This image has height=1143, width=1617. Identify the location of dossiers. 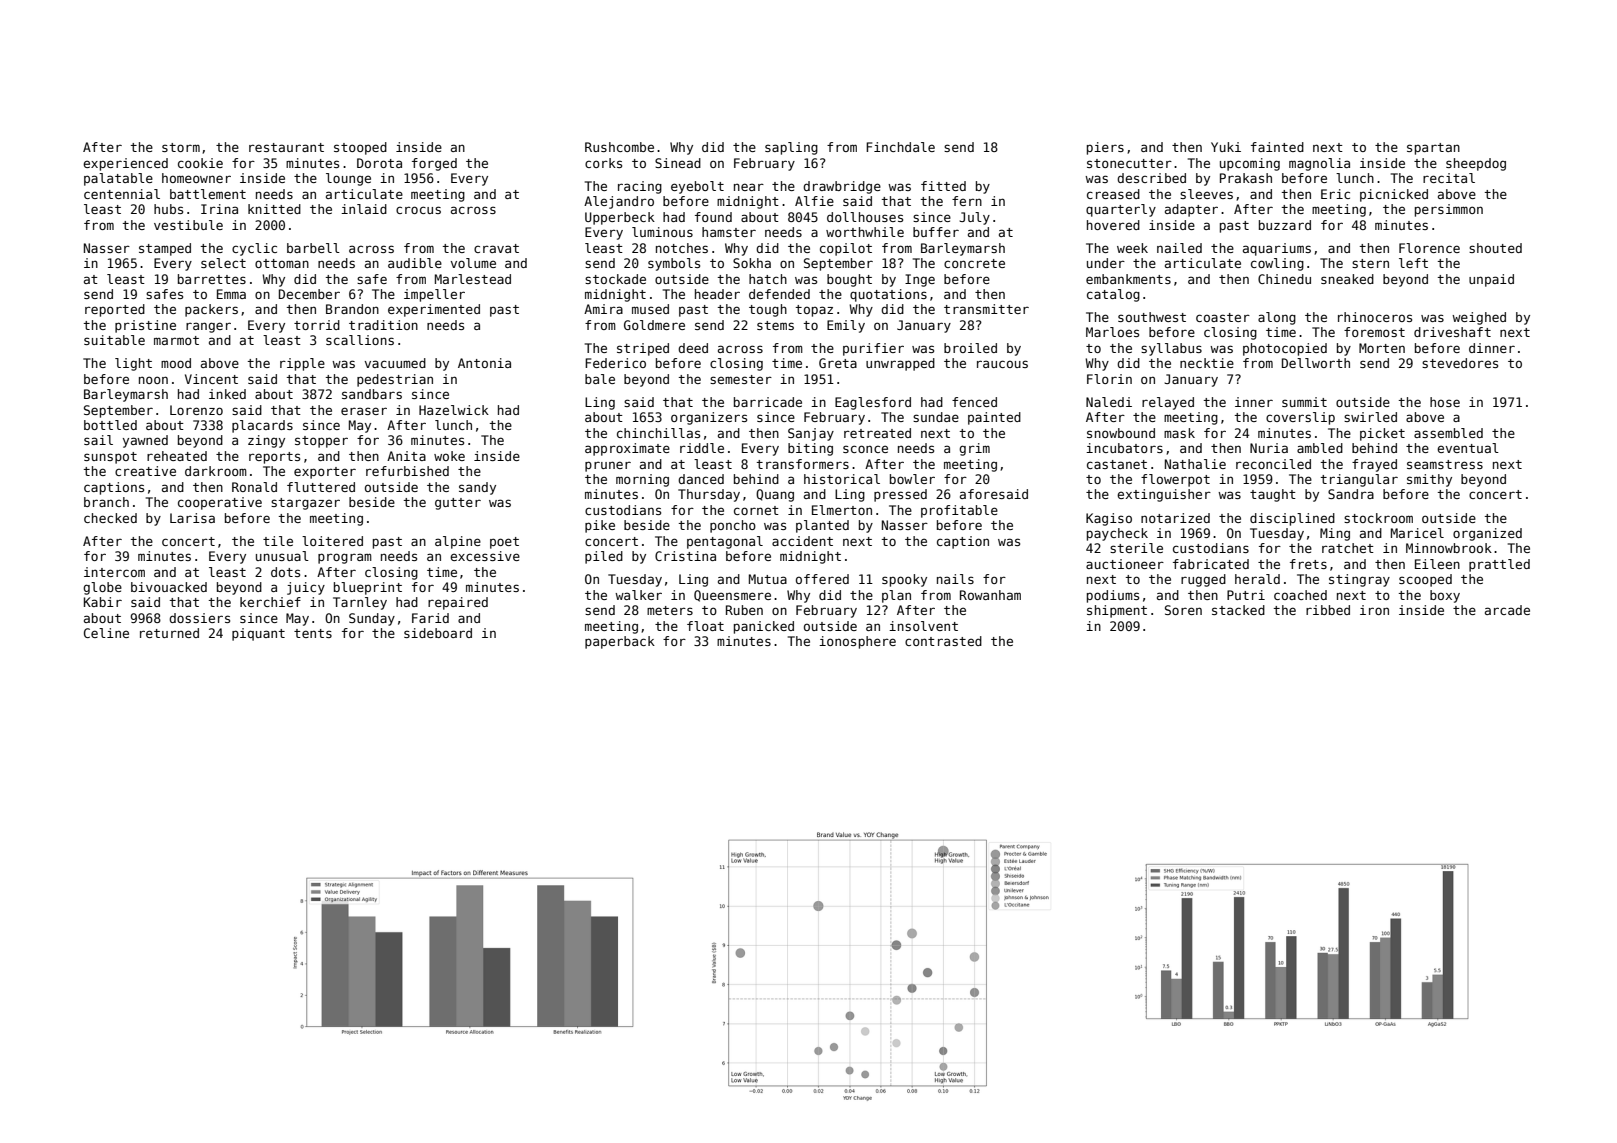
(199, 618).
